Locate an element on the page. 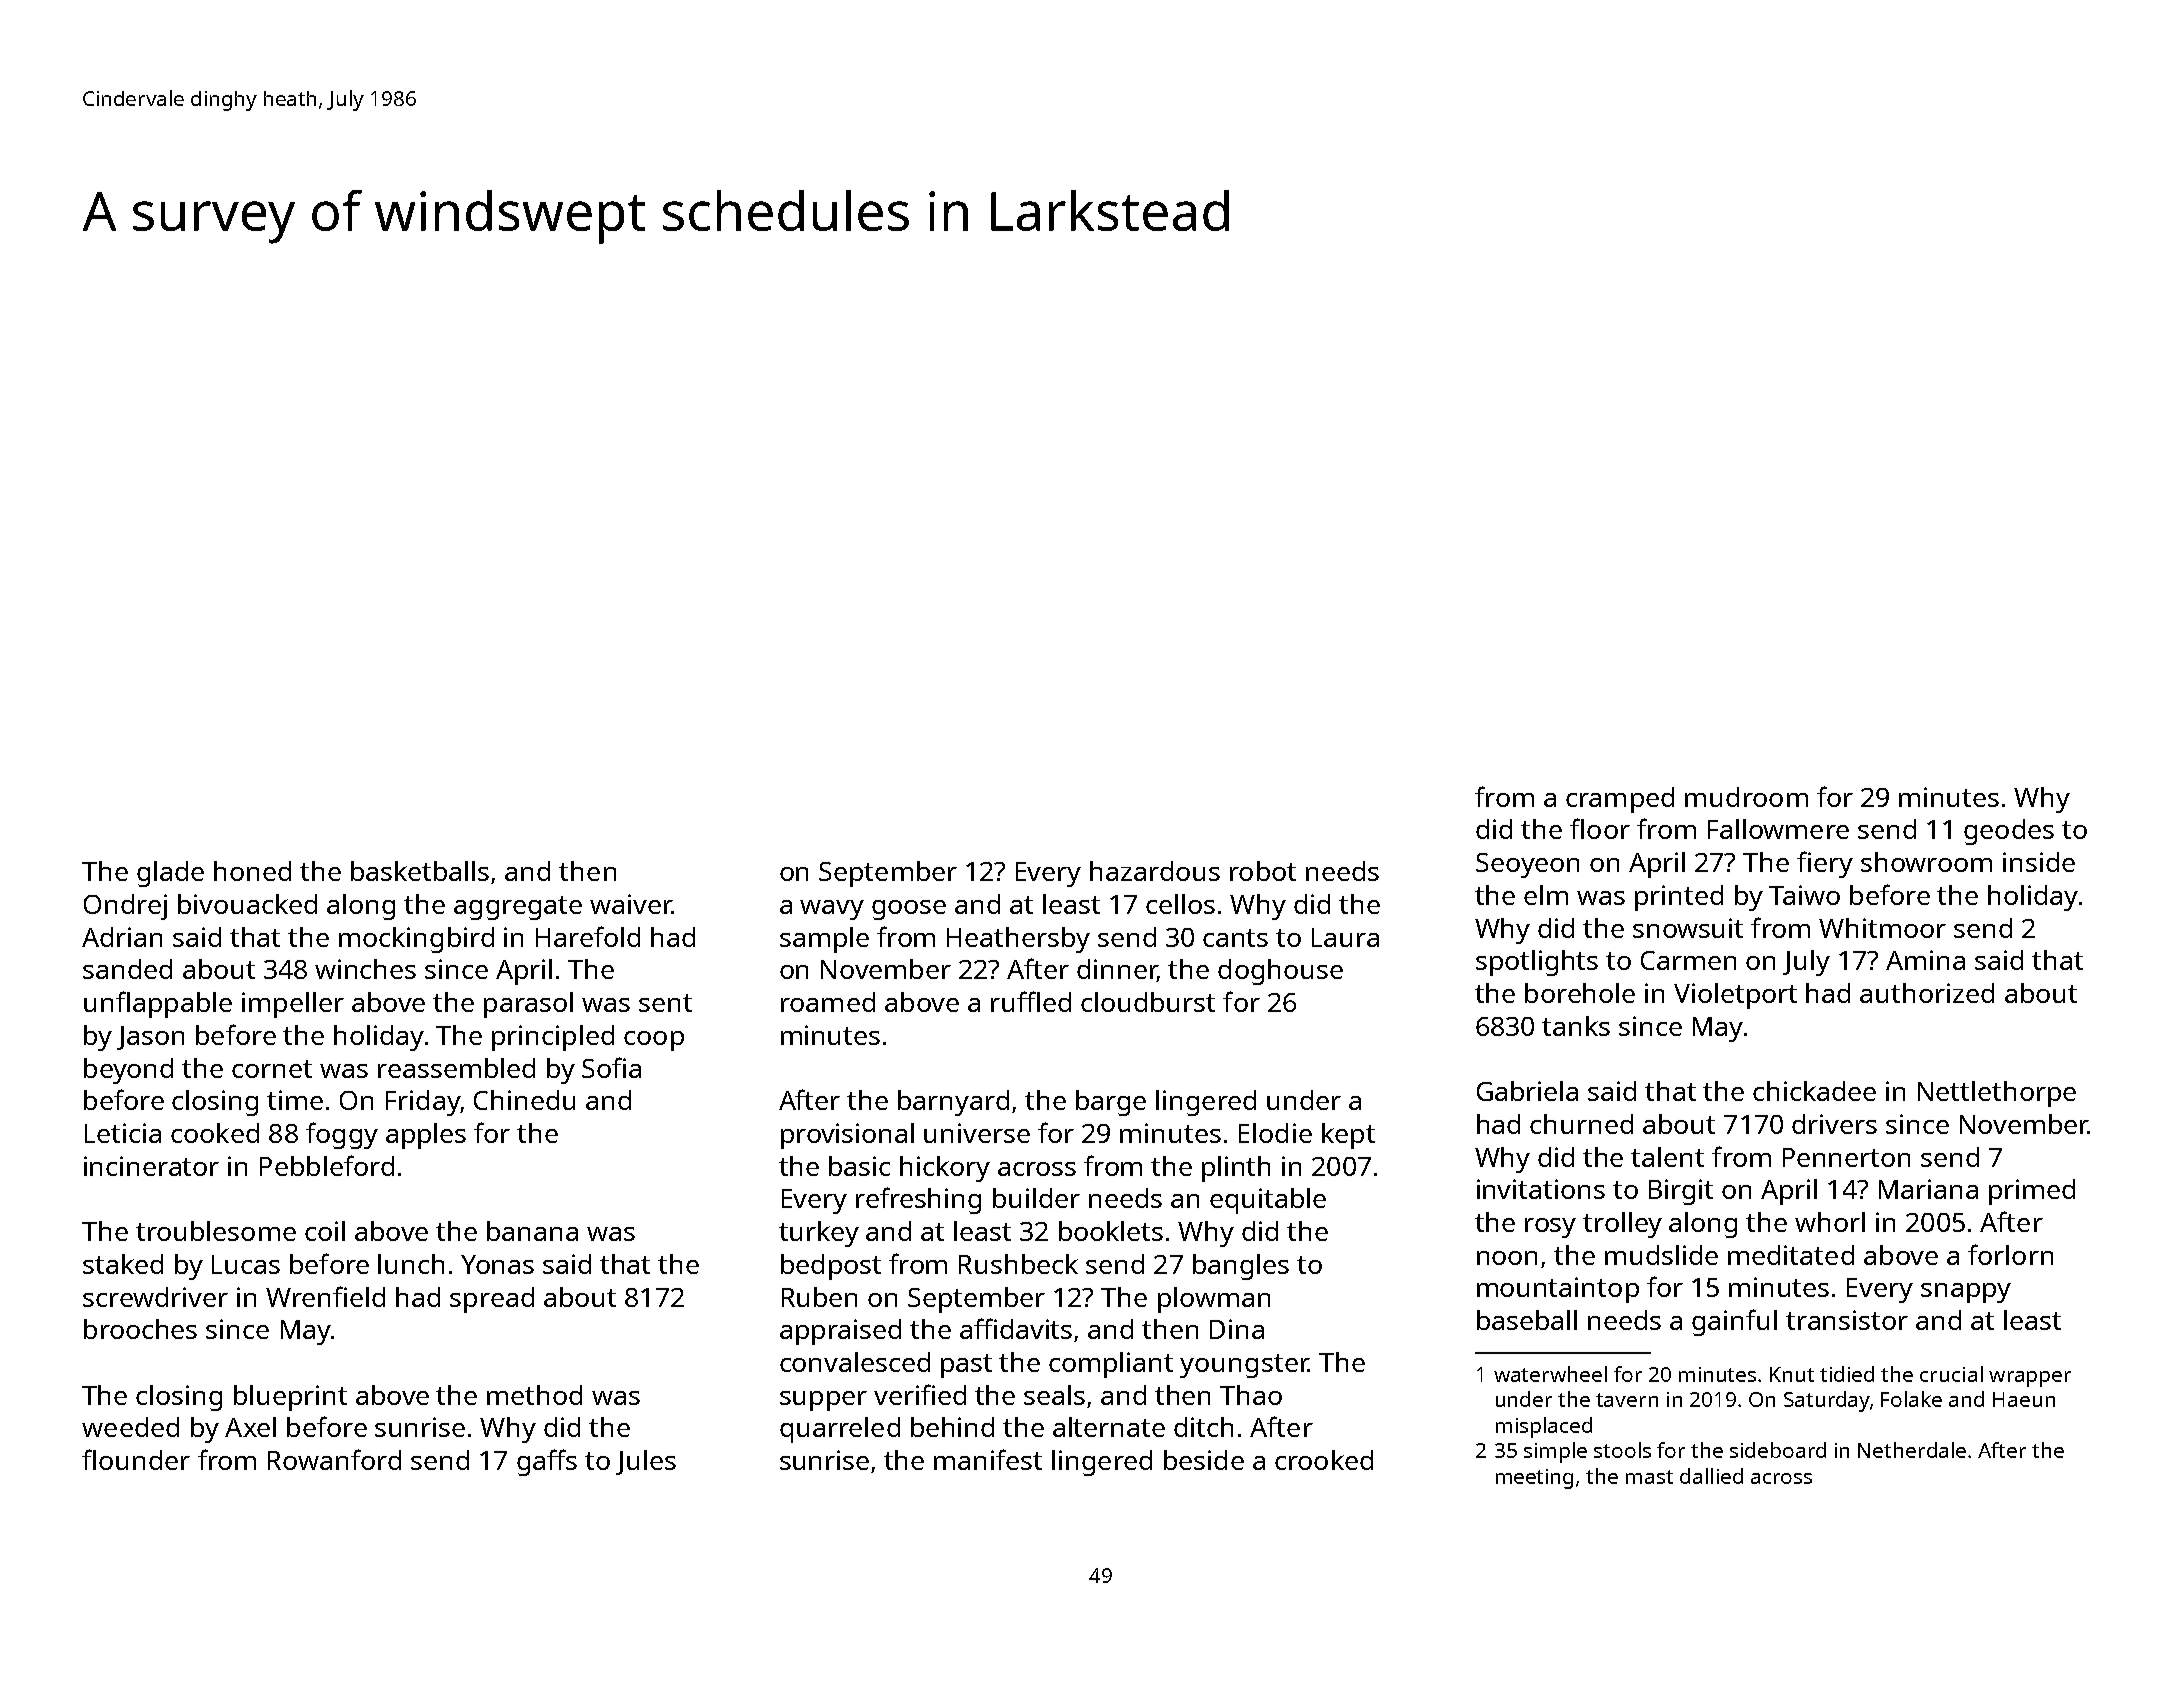 The image size is (2178, 1683). lunch is located at coordinates (411, 1264).
